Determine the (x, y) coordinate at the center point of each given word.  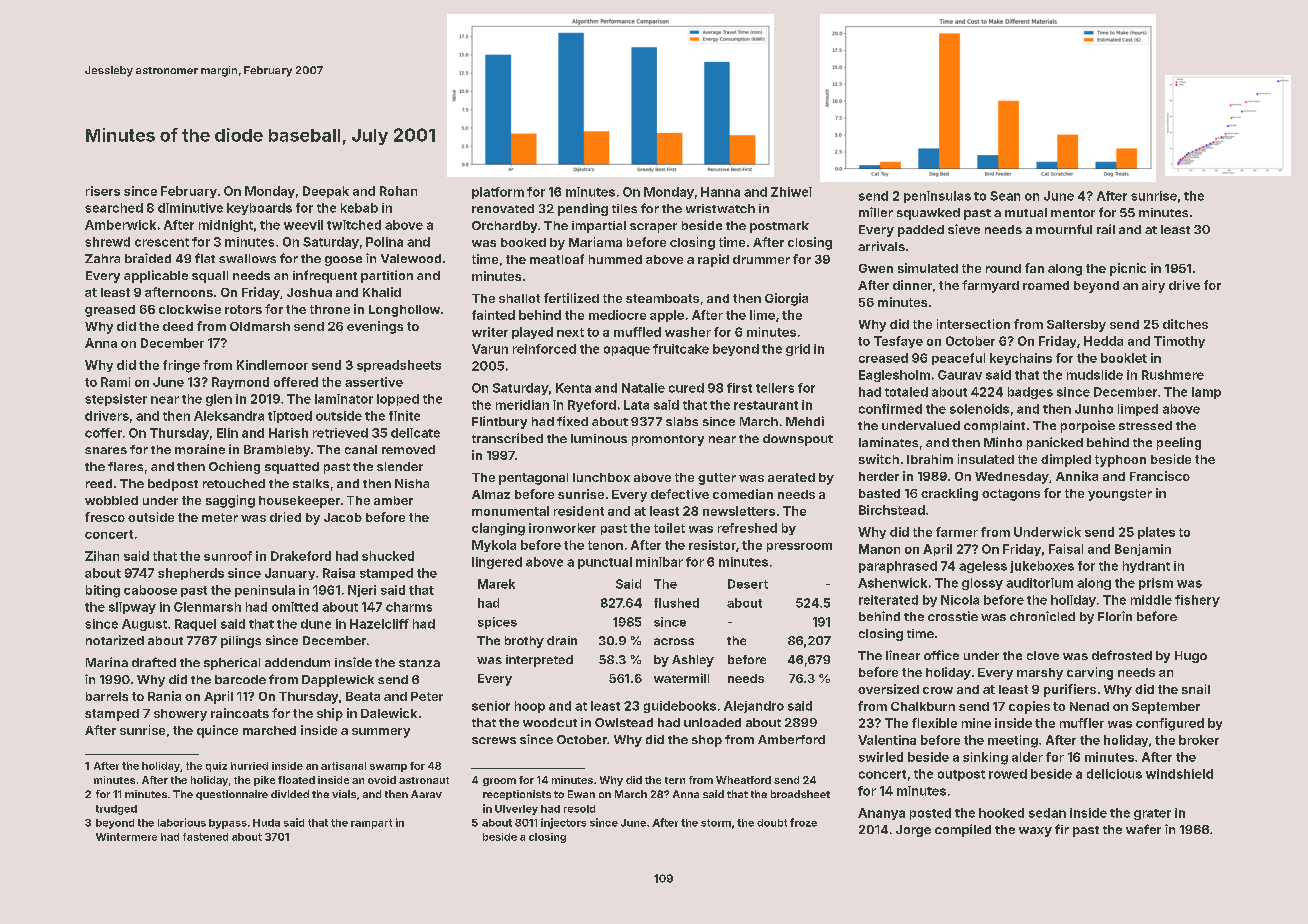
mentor (1073, 213)
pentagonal (533, 479)
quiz (216, 767)
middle (1151, 600)
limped (1138, 410)
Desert (748, 584)
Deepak (326, 192)
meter (220, 517)
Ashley (693, 661)
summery (381, 733)
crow (938, 690)
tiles (624, 208)
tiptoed (290, 417)
